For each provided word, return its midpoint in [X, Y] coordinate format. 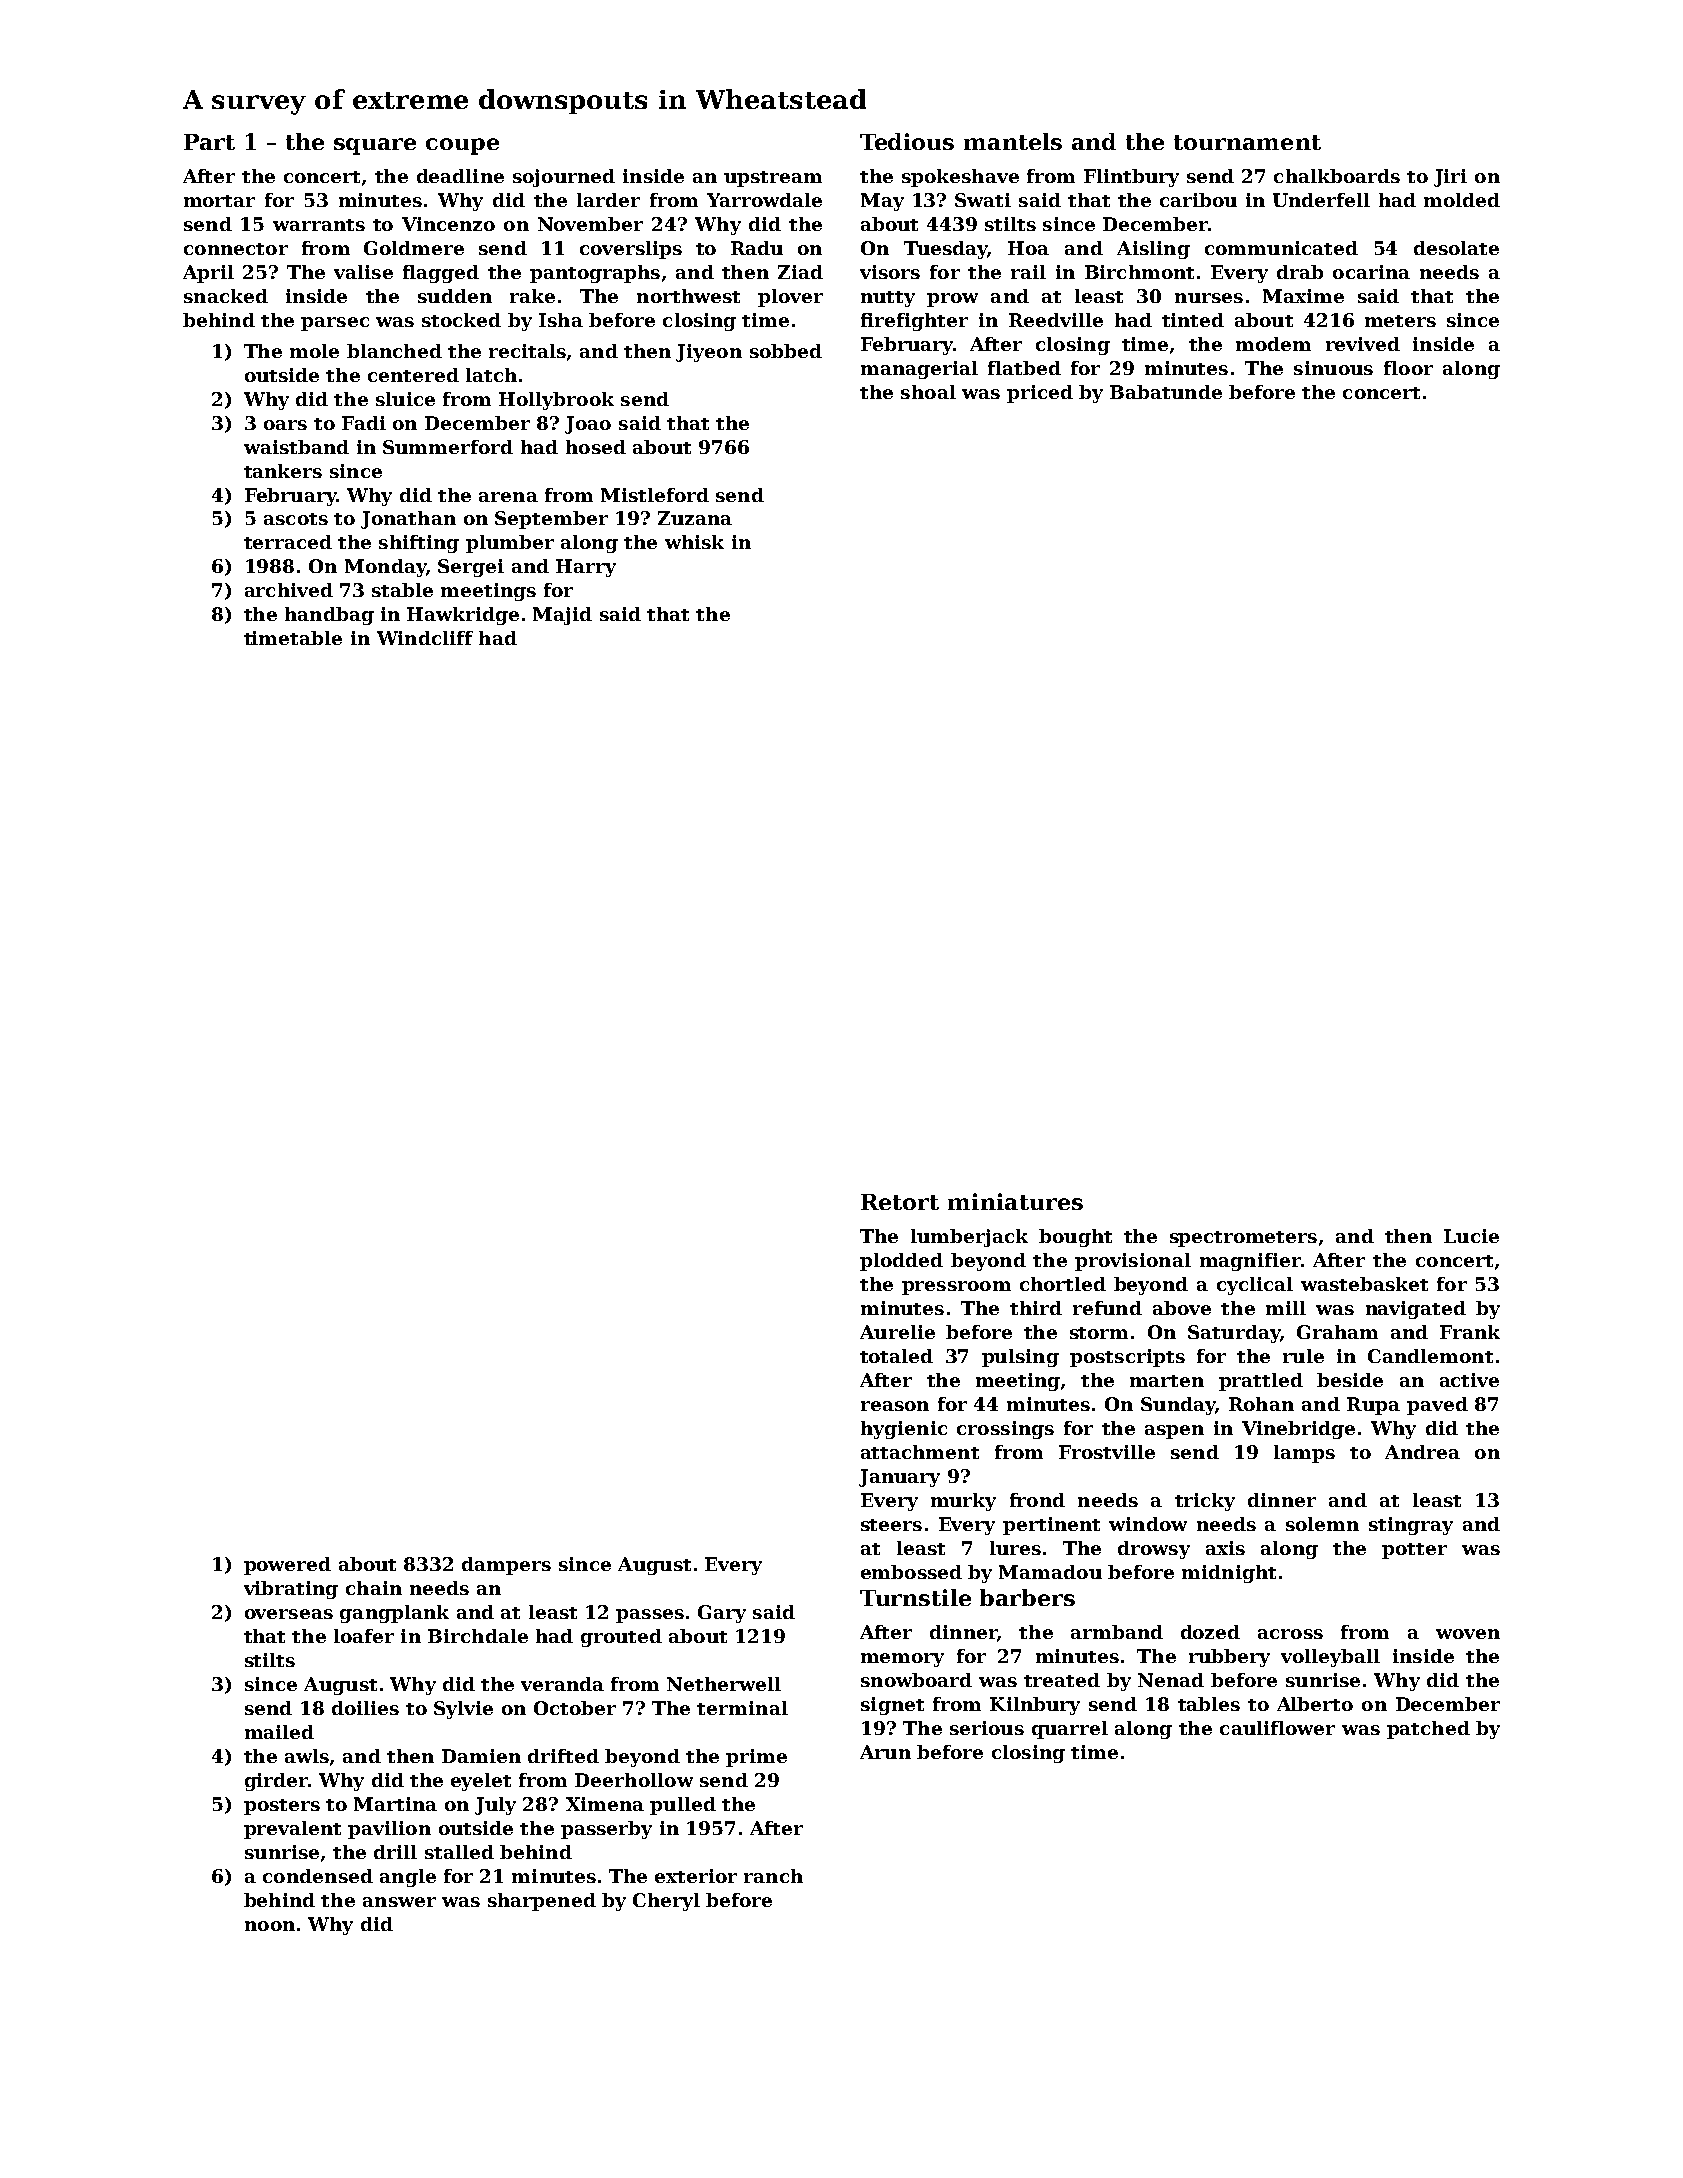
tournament [1247, 142]
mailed [279, 1732]
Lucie [1471, 1236]
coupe [462, 146]
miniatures [1015, 1201]
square [375, 146]
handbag [329, 616]
